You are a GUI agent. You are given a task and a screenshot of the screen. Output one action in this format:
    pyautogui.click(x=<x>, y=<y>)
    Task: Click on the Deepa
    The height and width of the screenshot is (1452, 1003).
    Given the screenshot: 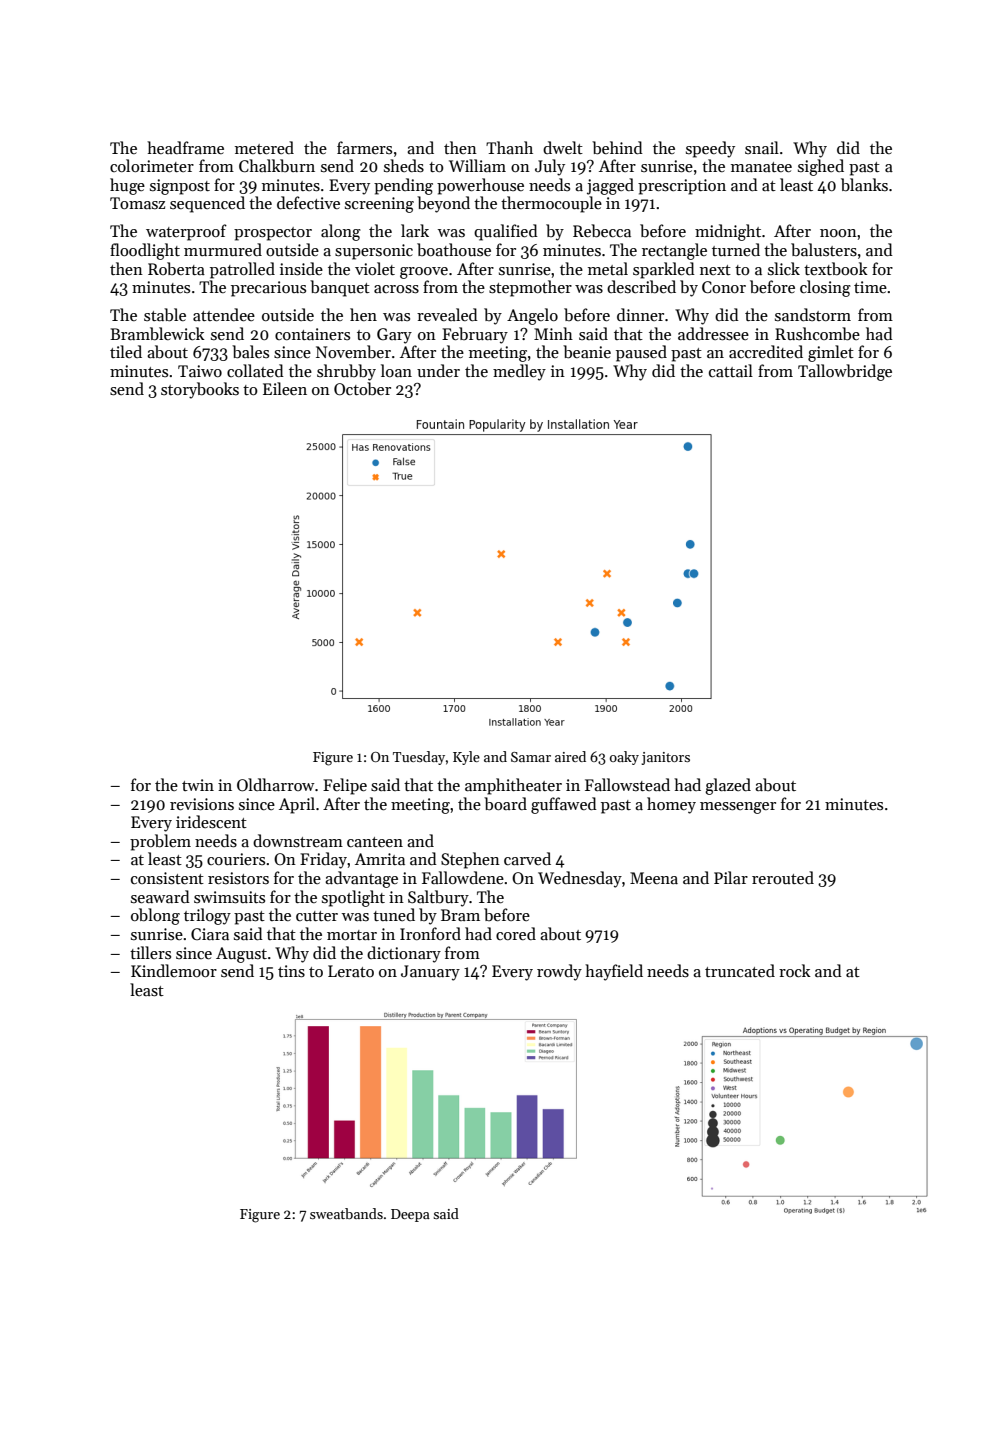 What is the action you would take?
    pyautogui.click(x=410, y=1215)
